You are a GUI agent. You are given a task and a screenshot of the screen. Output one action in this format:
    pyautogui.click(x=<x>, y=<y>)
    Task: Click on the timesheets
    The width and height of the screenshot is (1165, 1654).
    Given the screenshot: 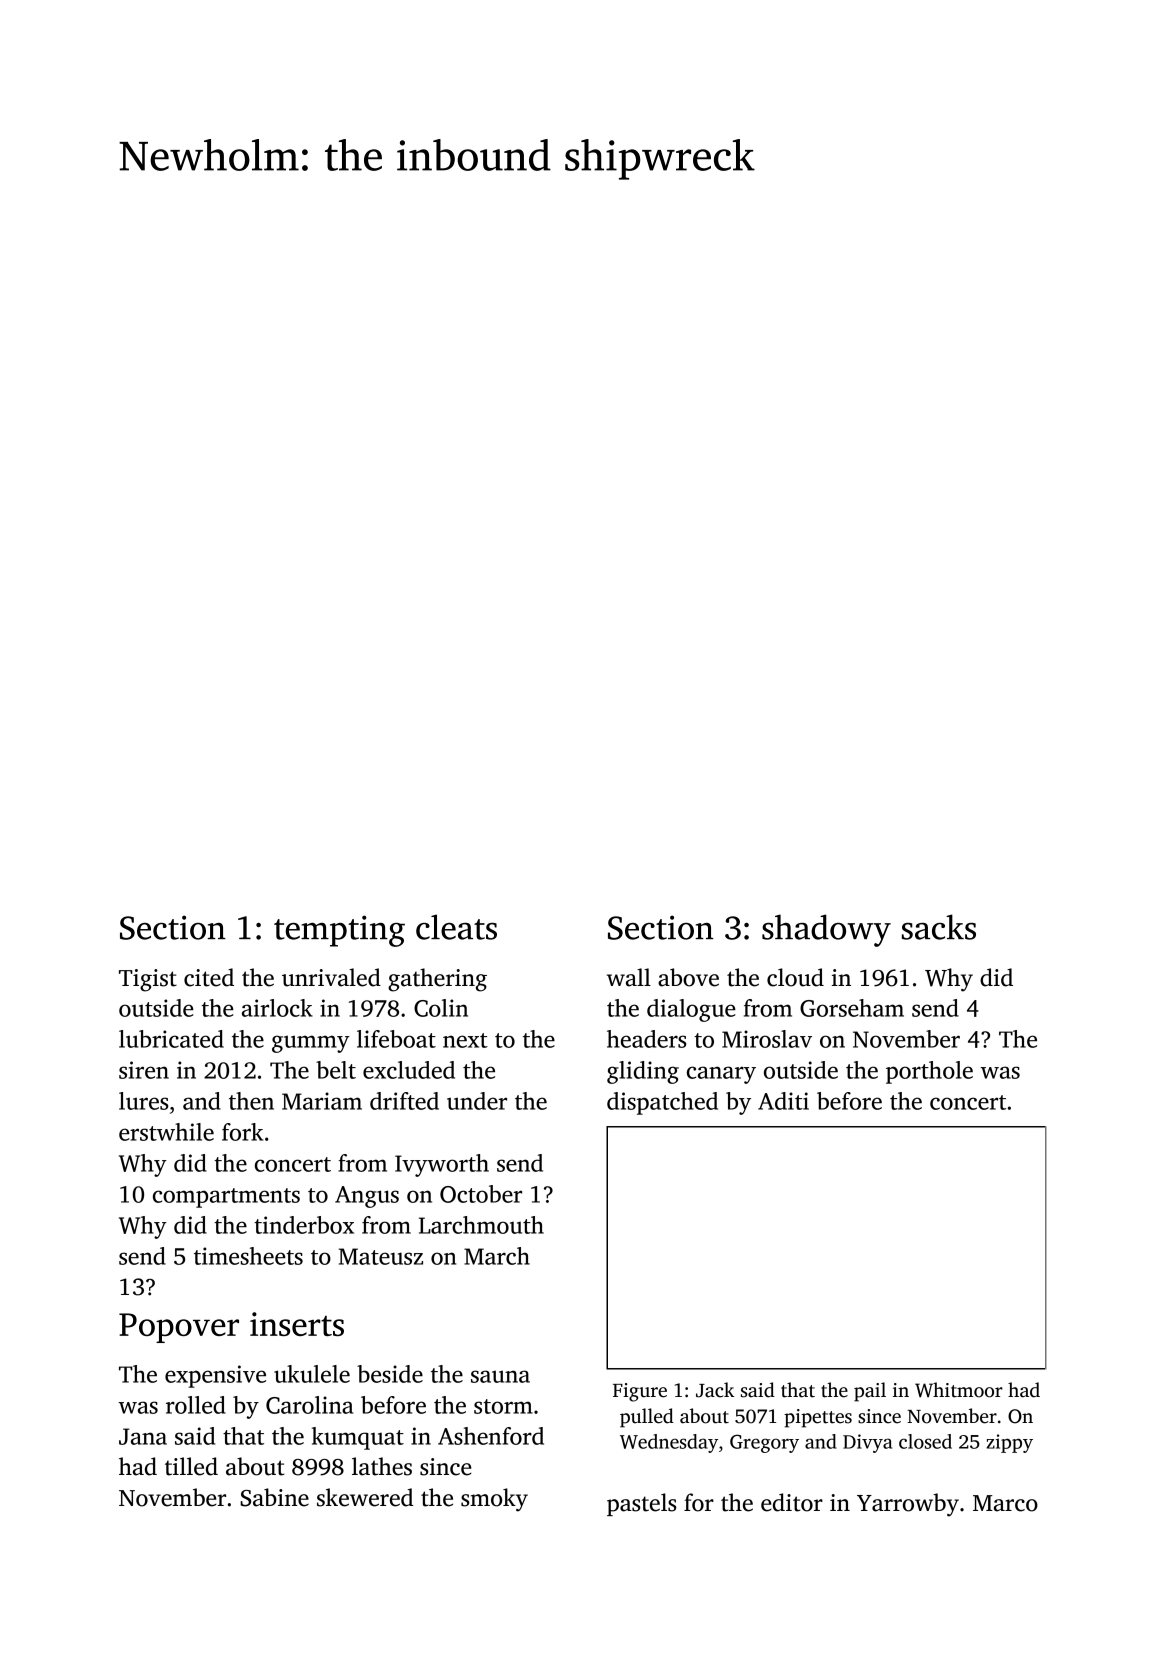 What is the action you would take?
    pyautogui.click(x=248, y=1256)
